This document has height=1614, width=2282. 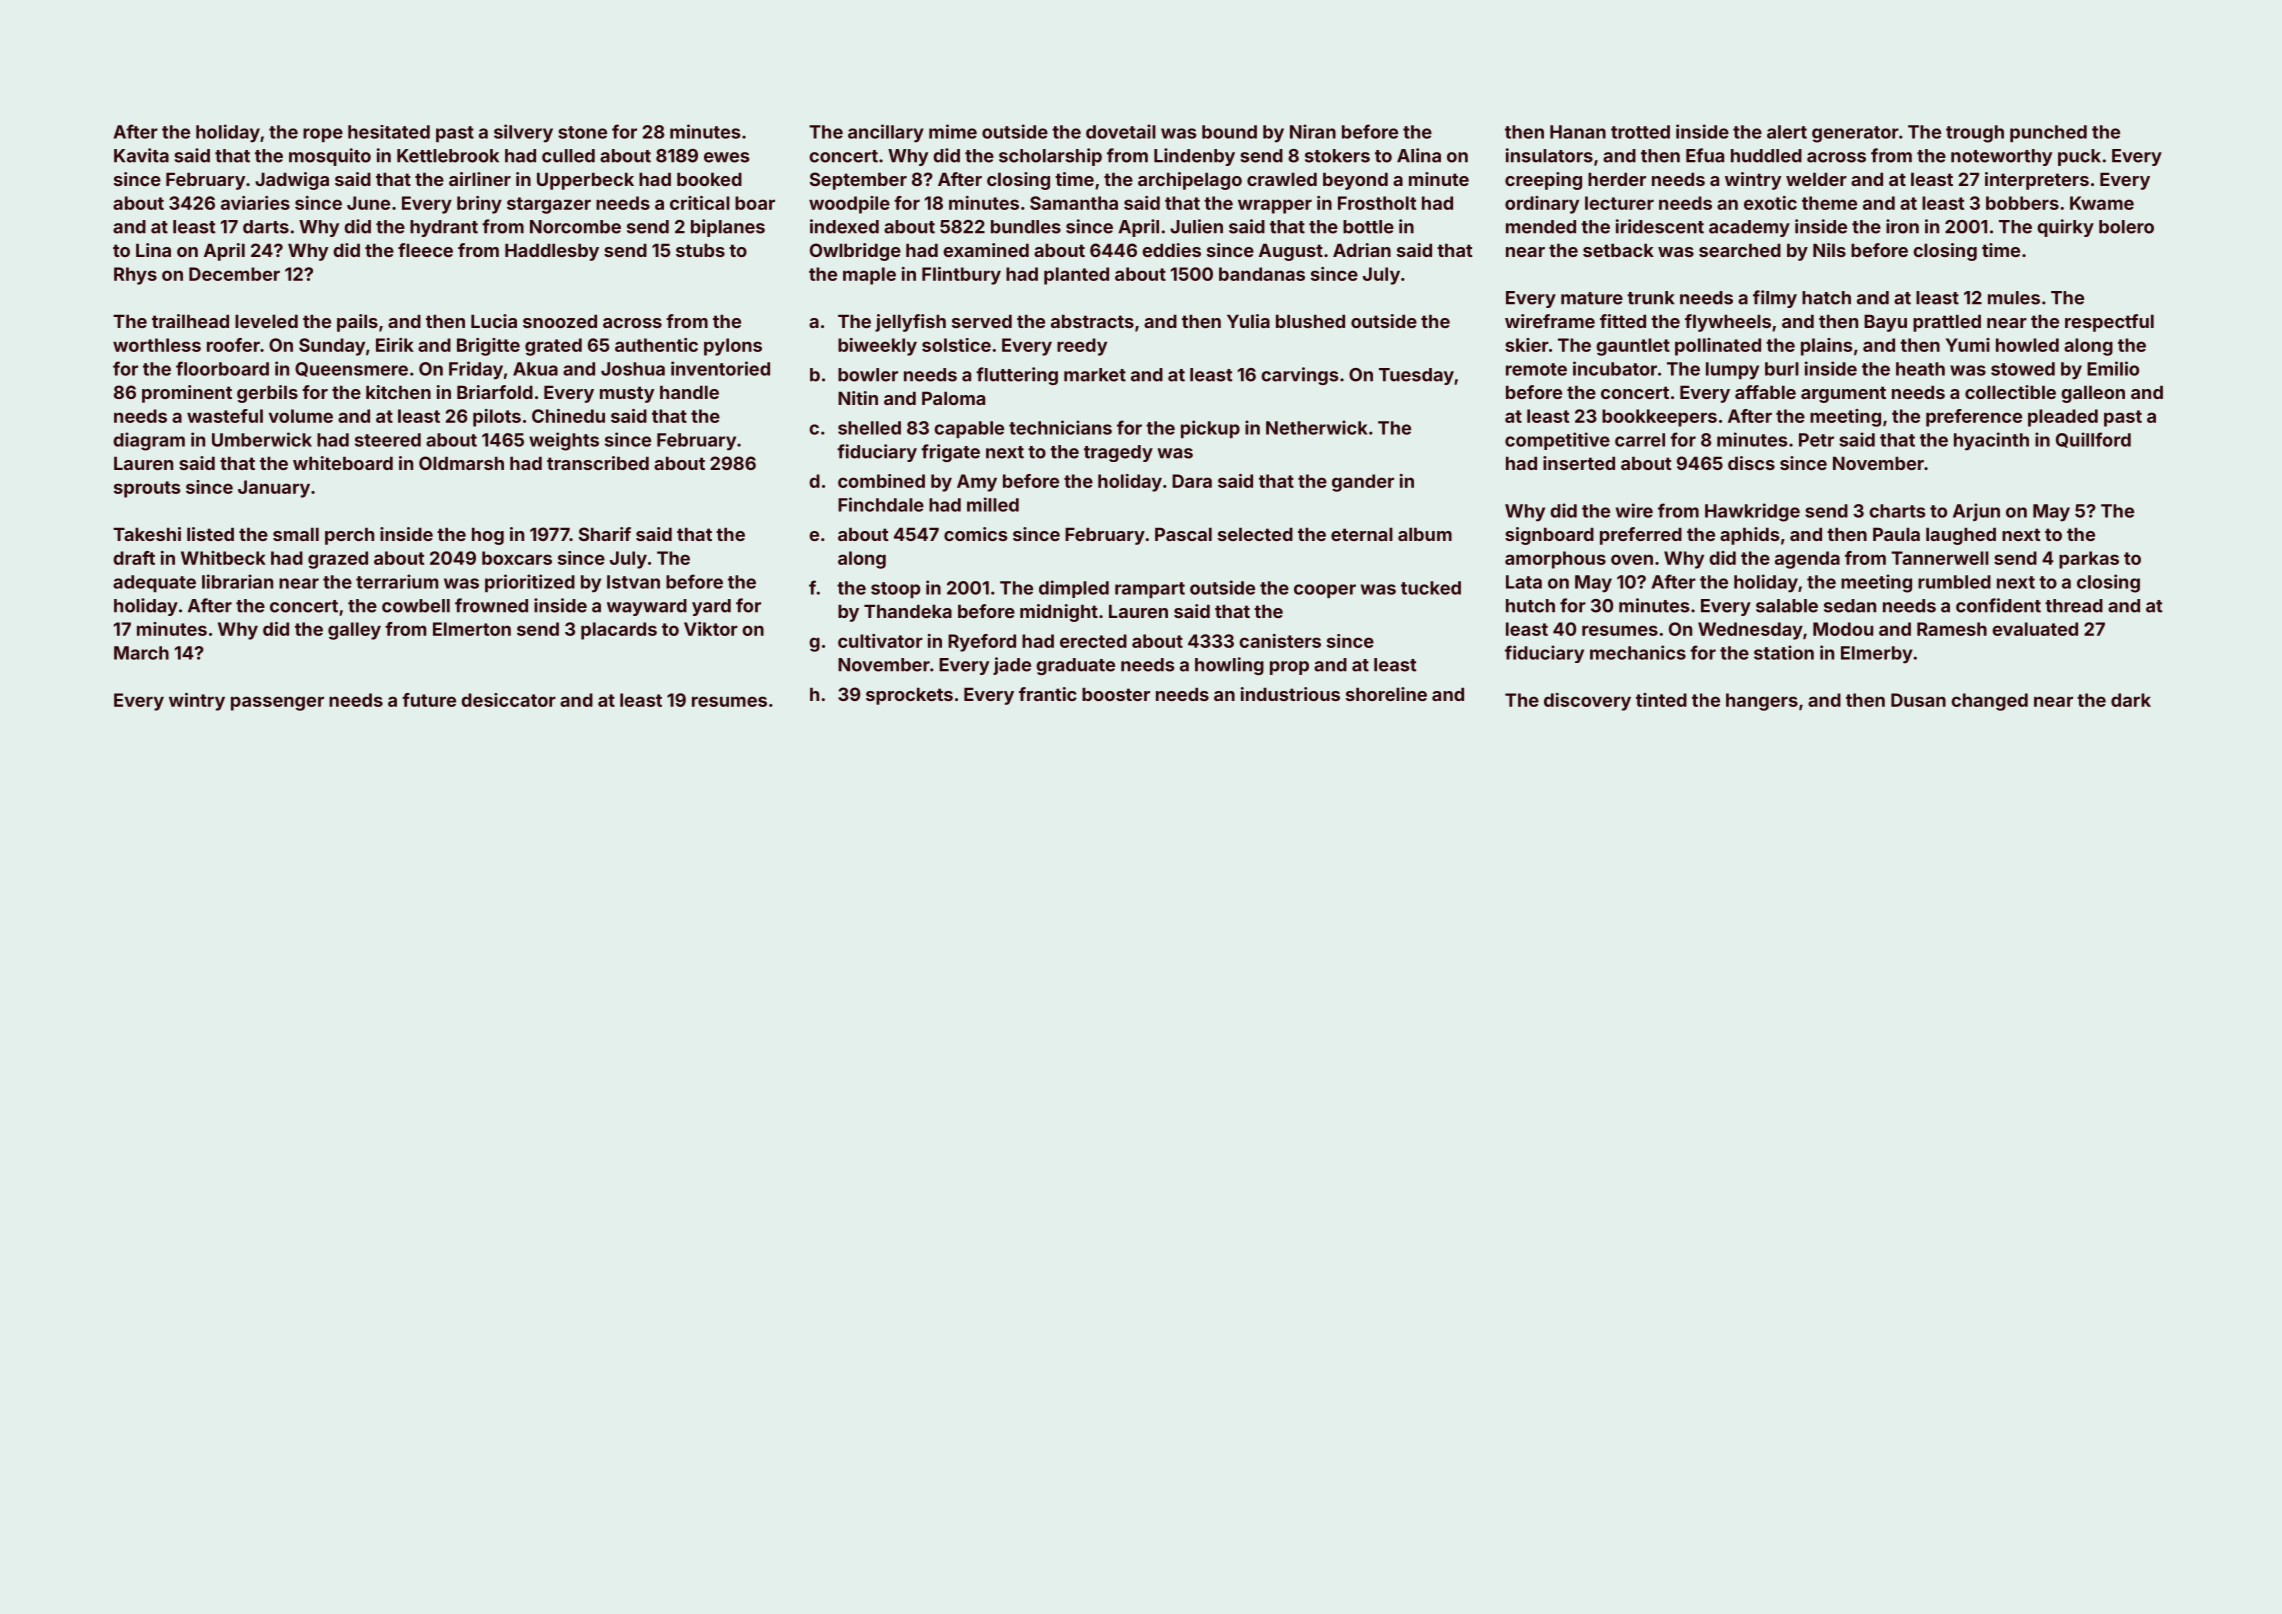 I want to click on future, so click(x=429, y=700).
